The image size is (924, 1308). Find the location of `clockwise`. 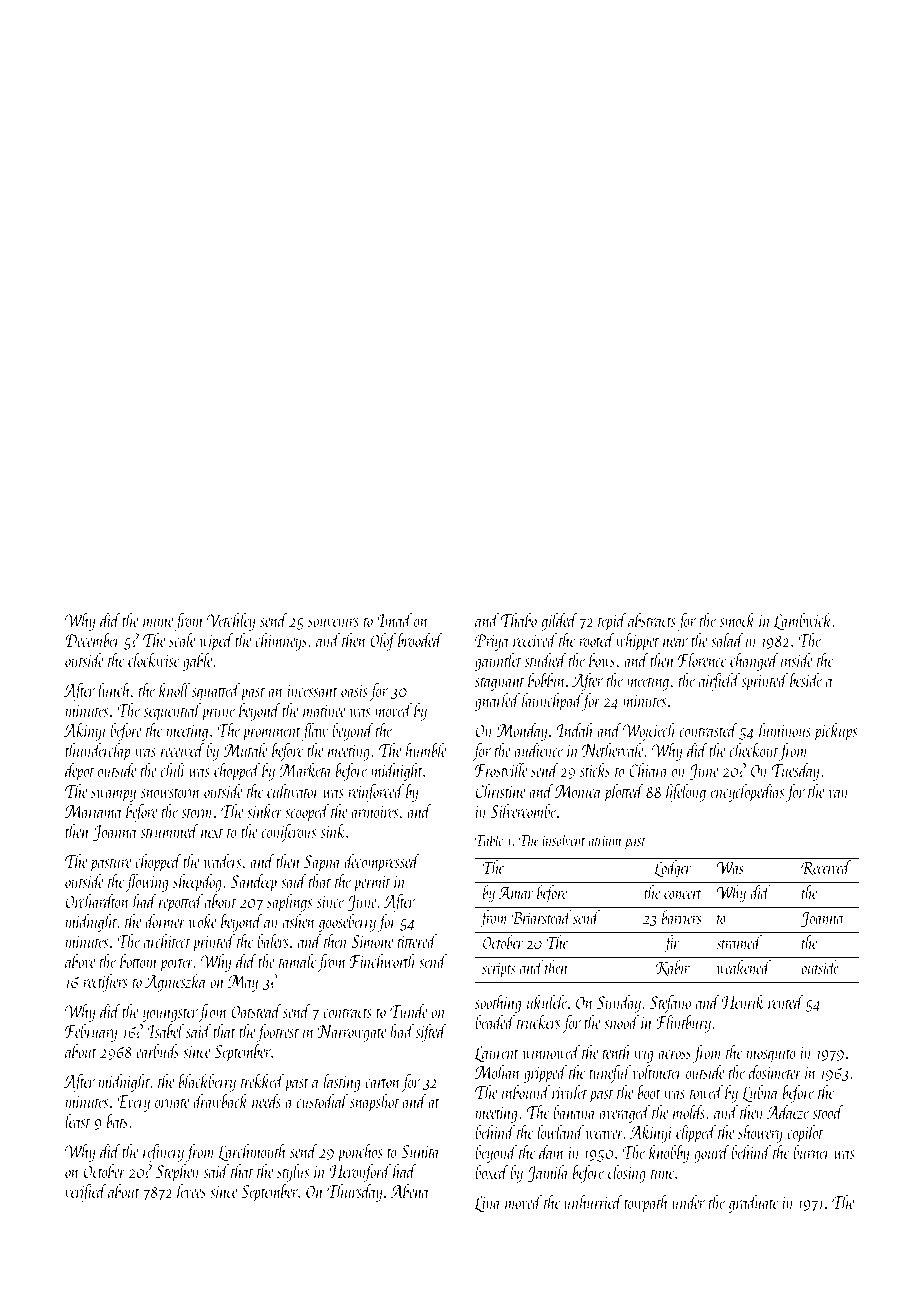

clockwise is located at coordinates (153, 660).
